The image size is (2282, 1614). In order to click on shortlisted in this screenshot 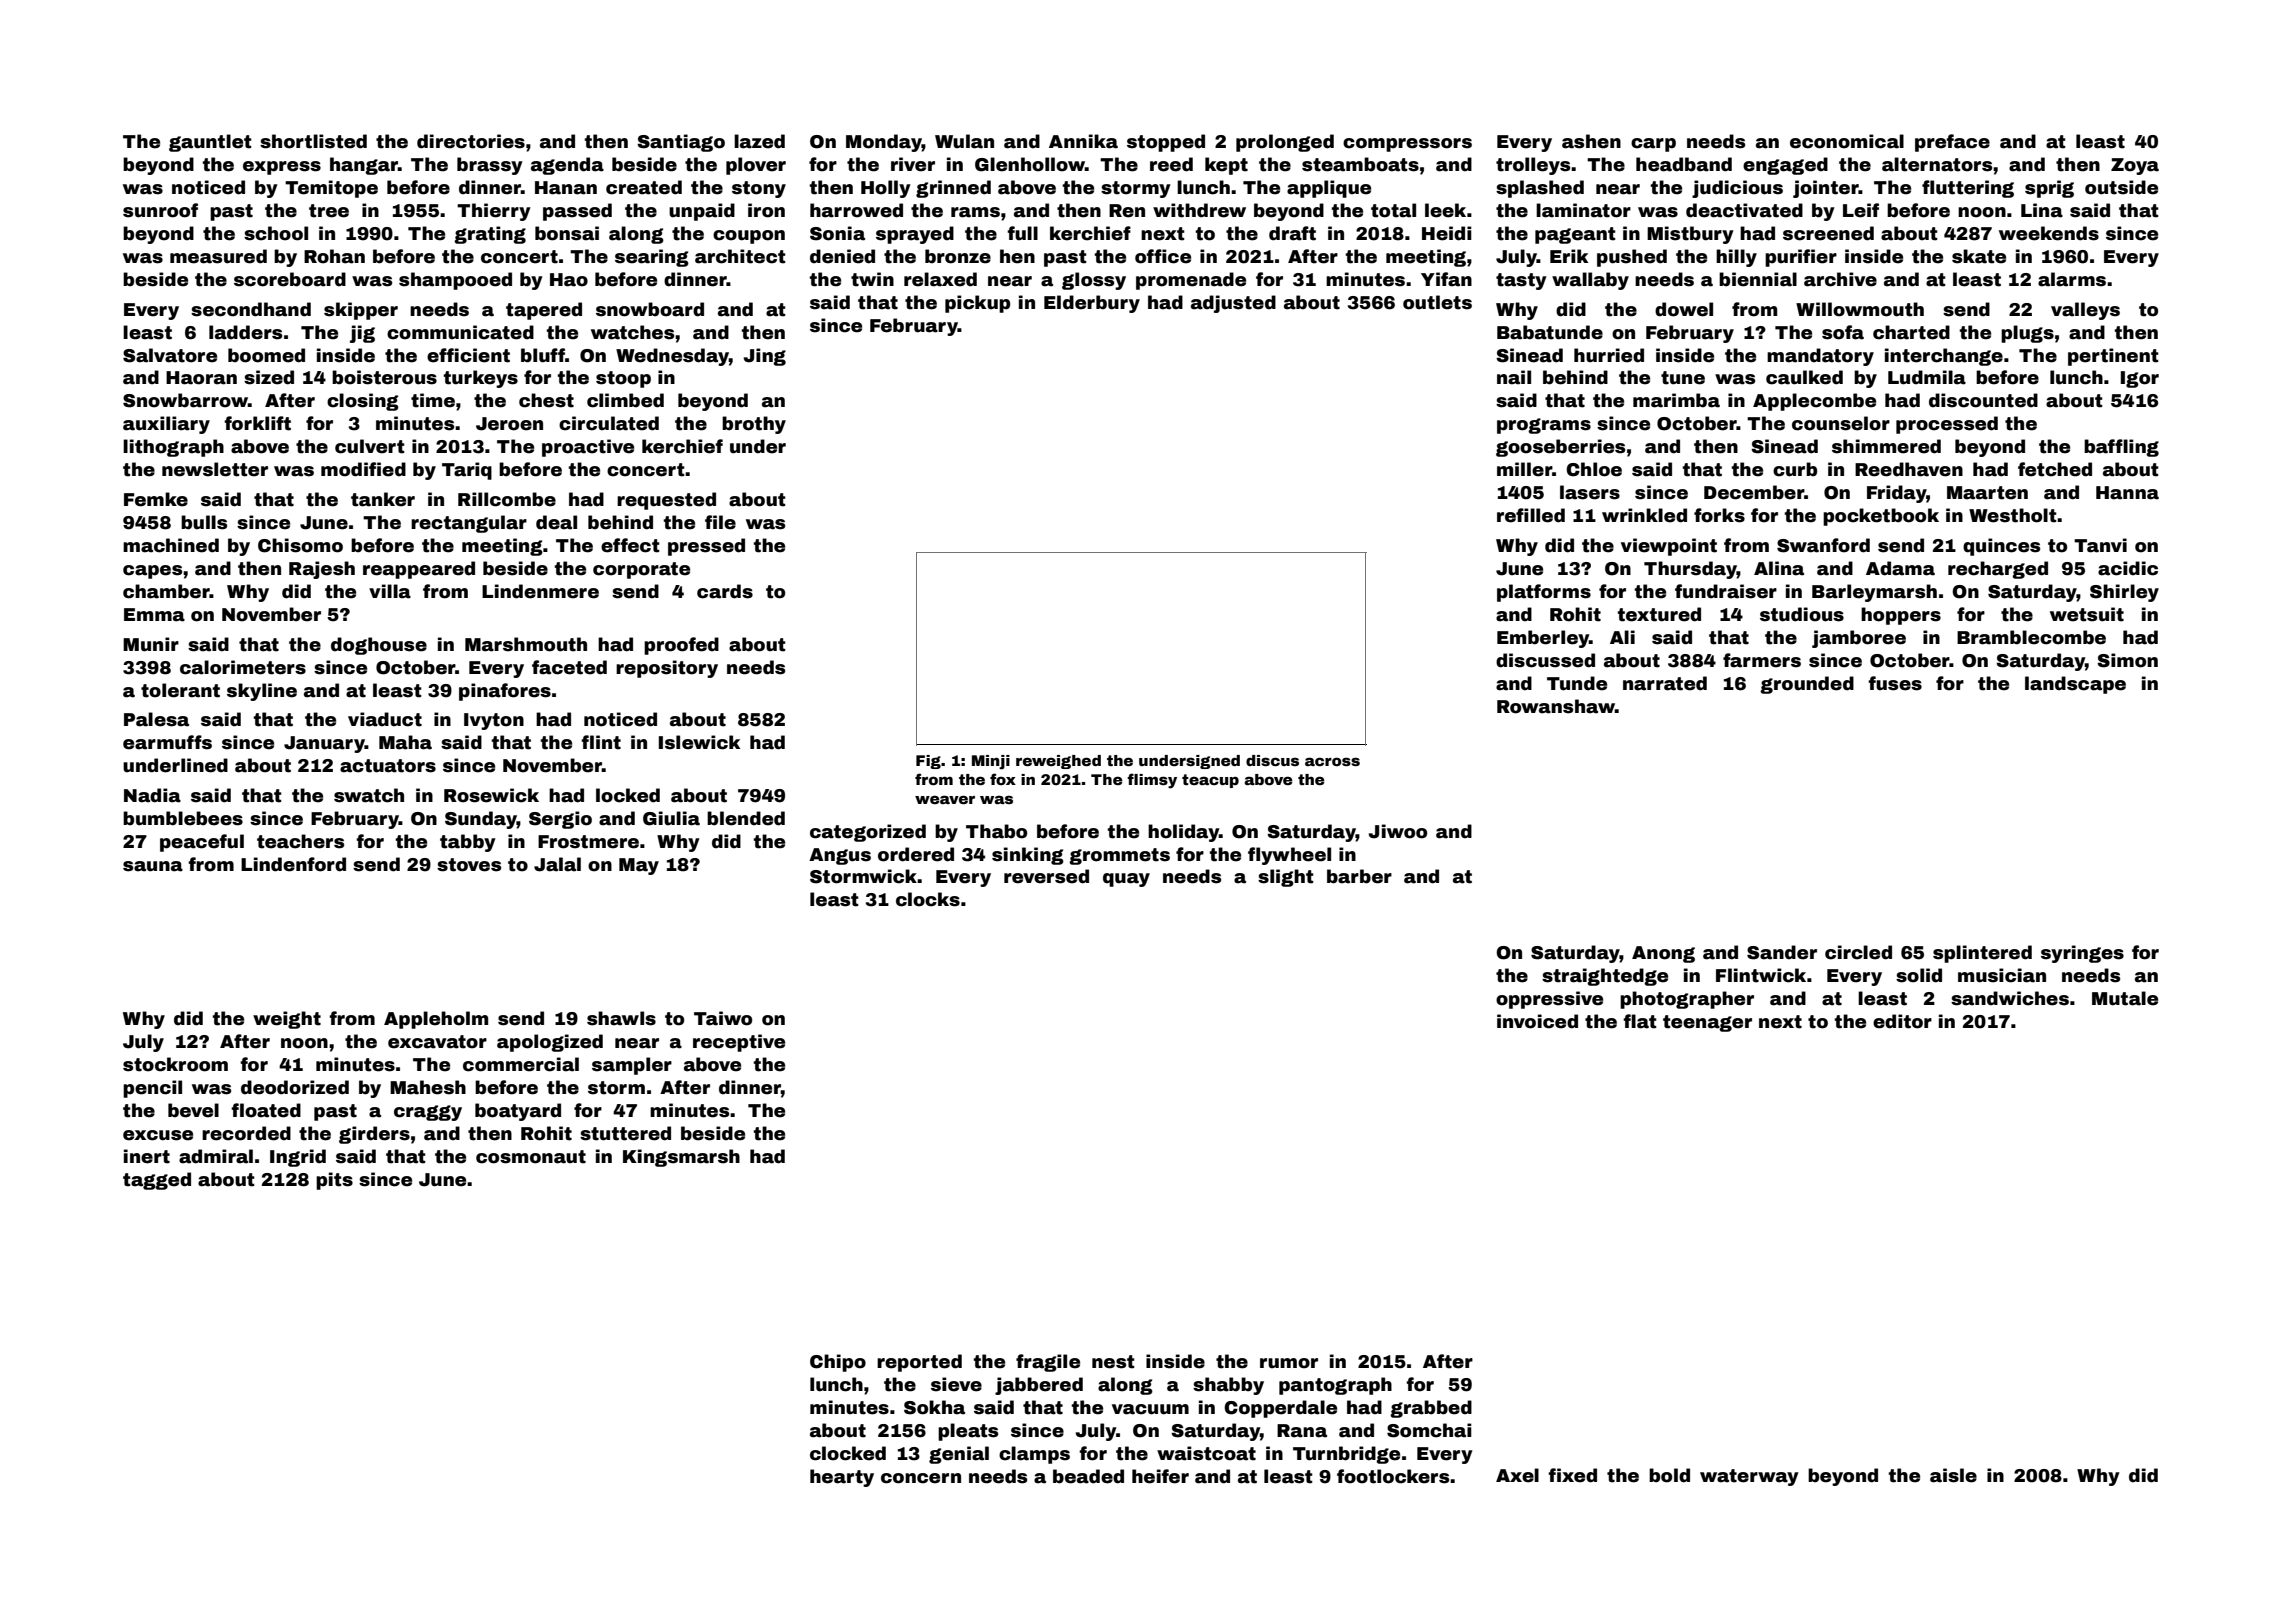, I will do `click(313, 141)`.
